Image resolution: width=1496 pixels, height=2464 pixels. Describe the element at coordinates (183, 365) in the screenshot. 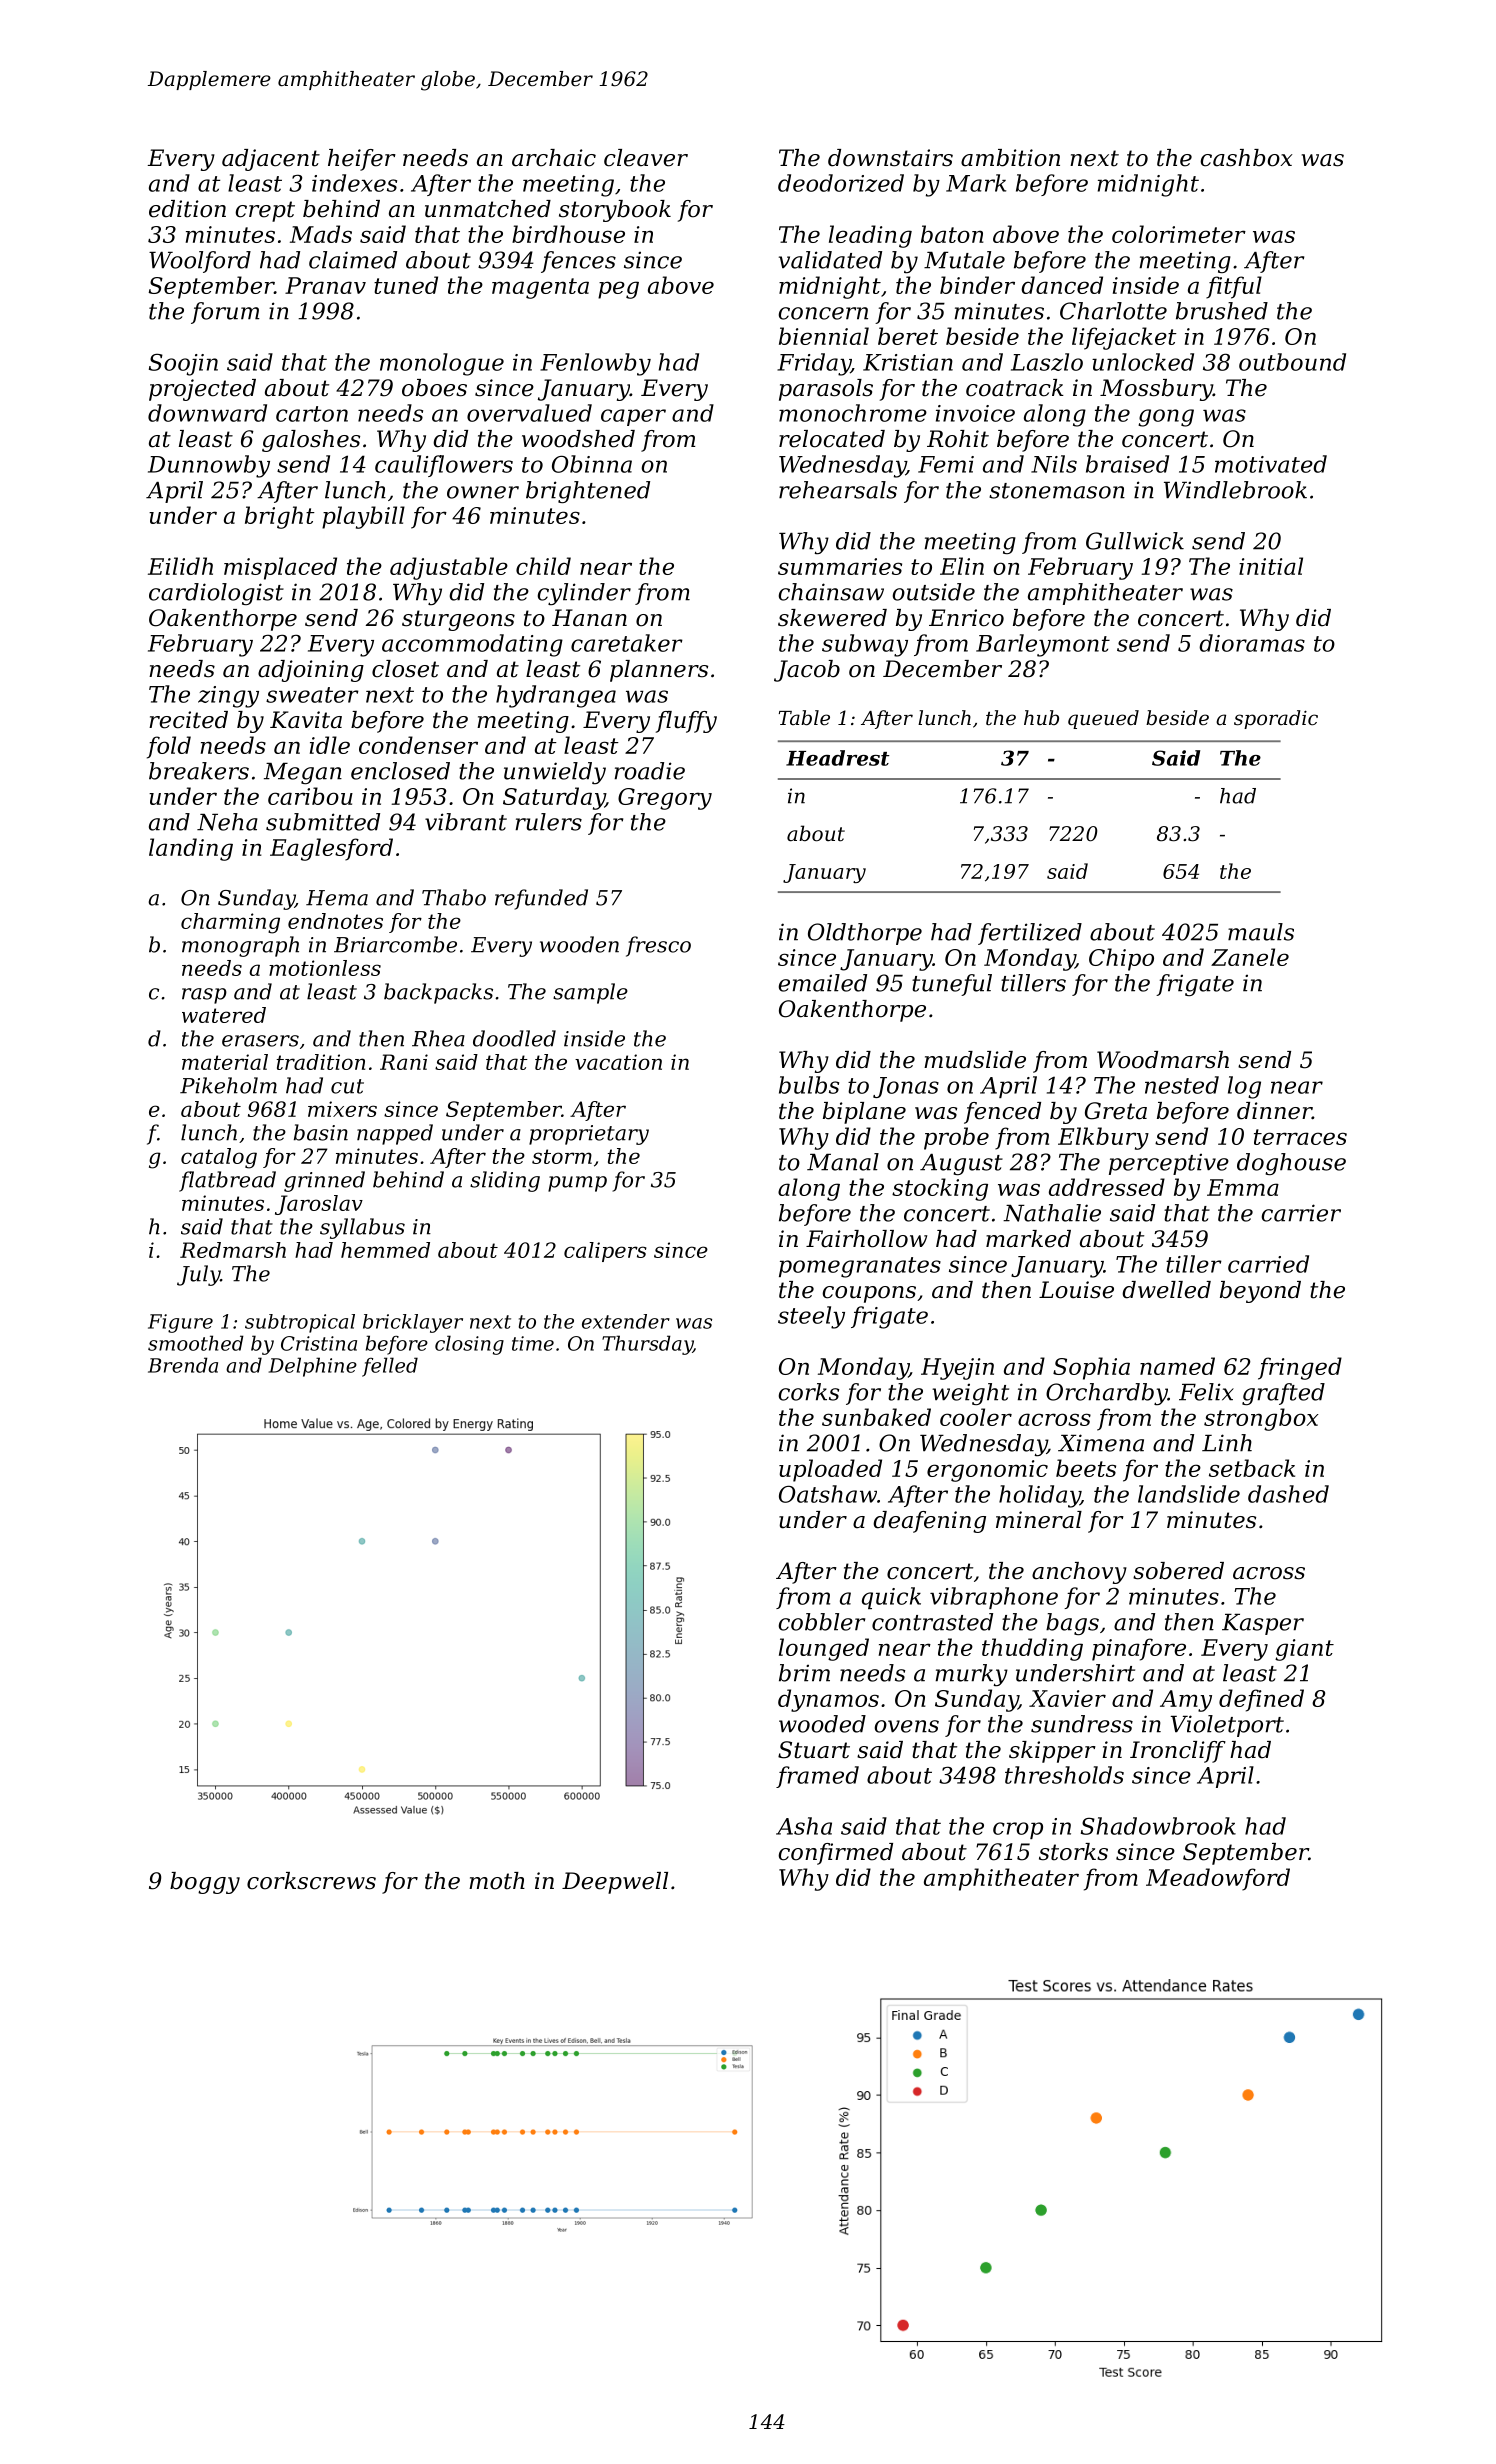

I see `Soojin` at that location.
